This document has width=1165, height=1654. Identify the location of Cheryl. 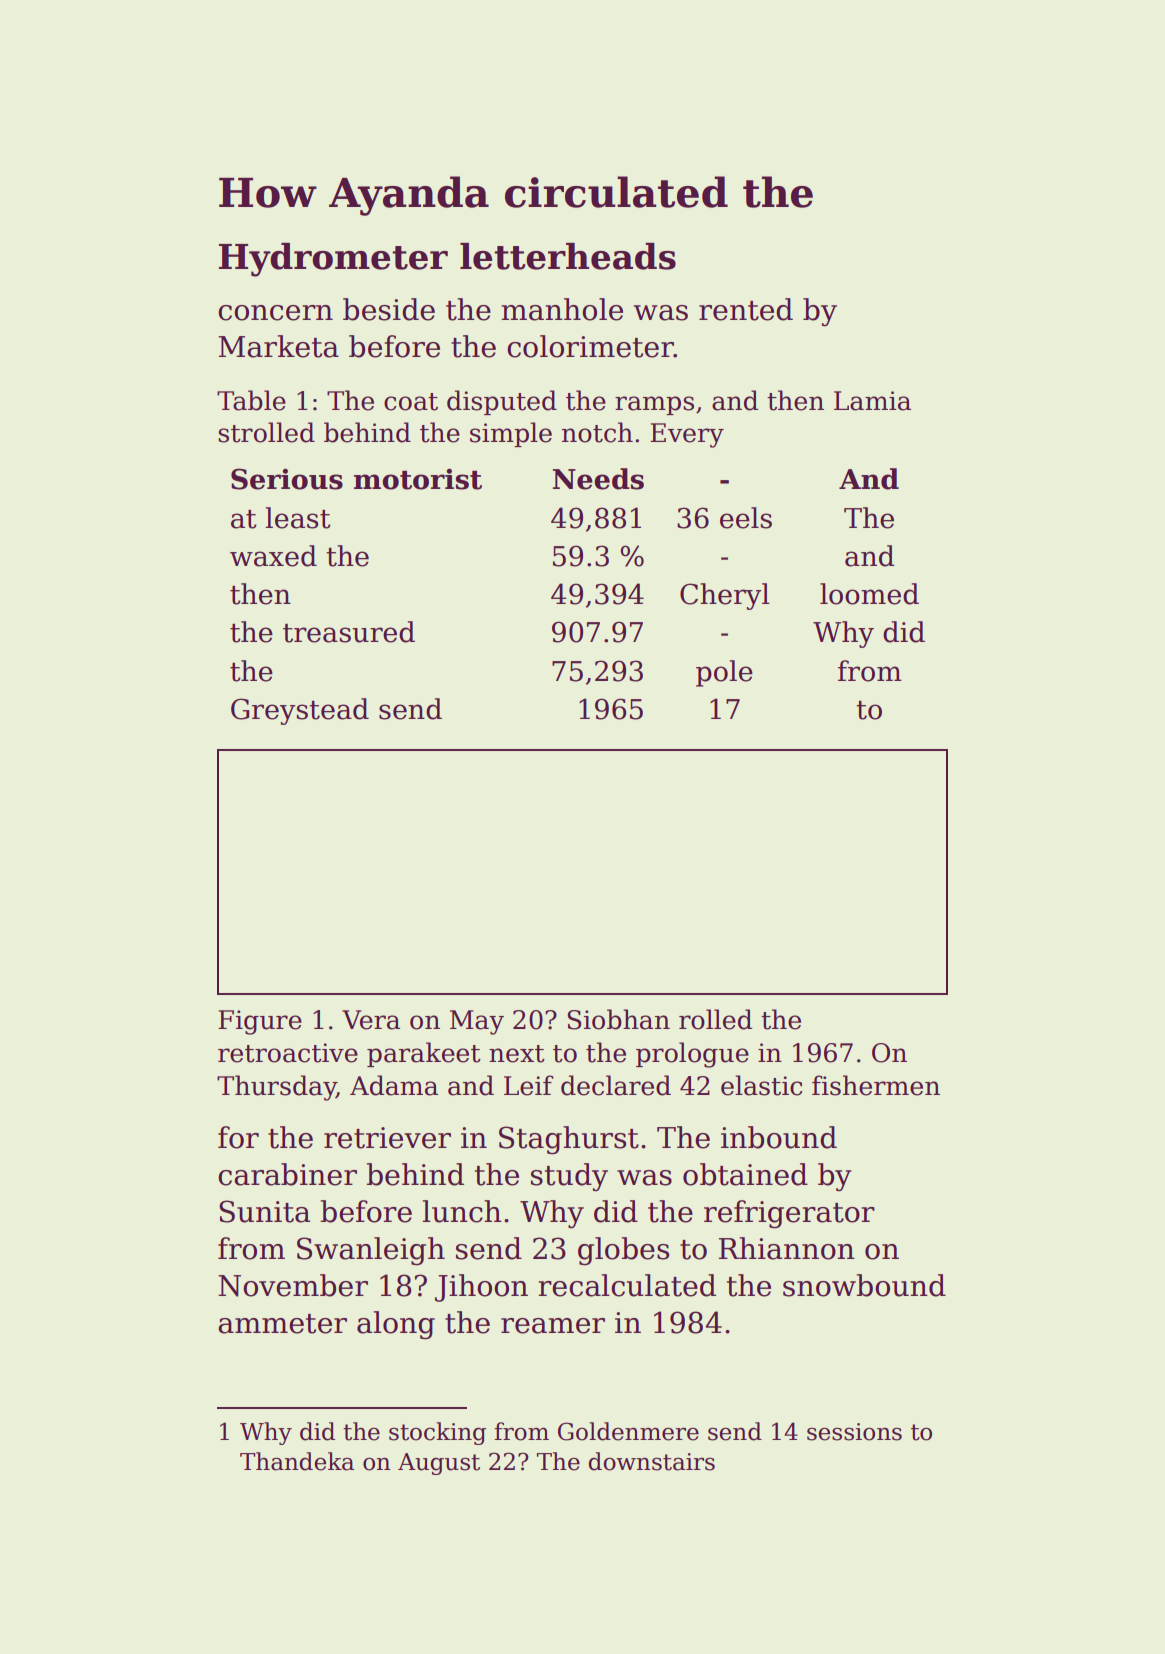
(725, 596).
